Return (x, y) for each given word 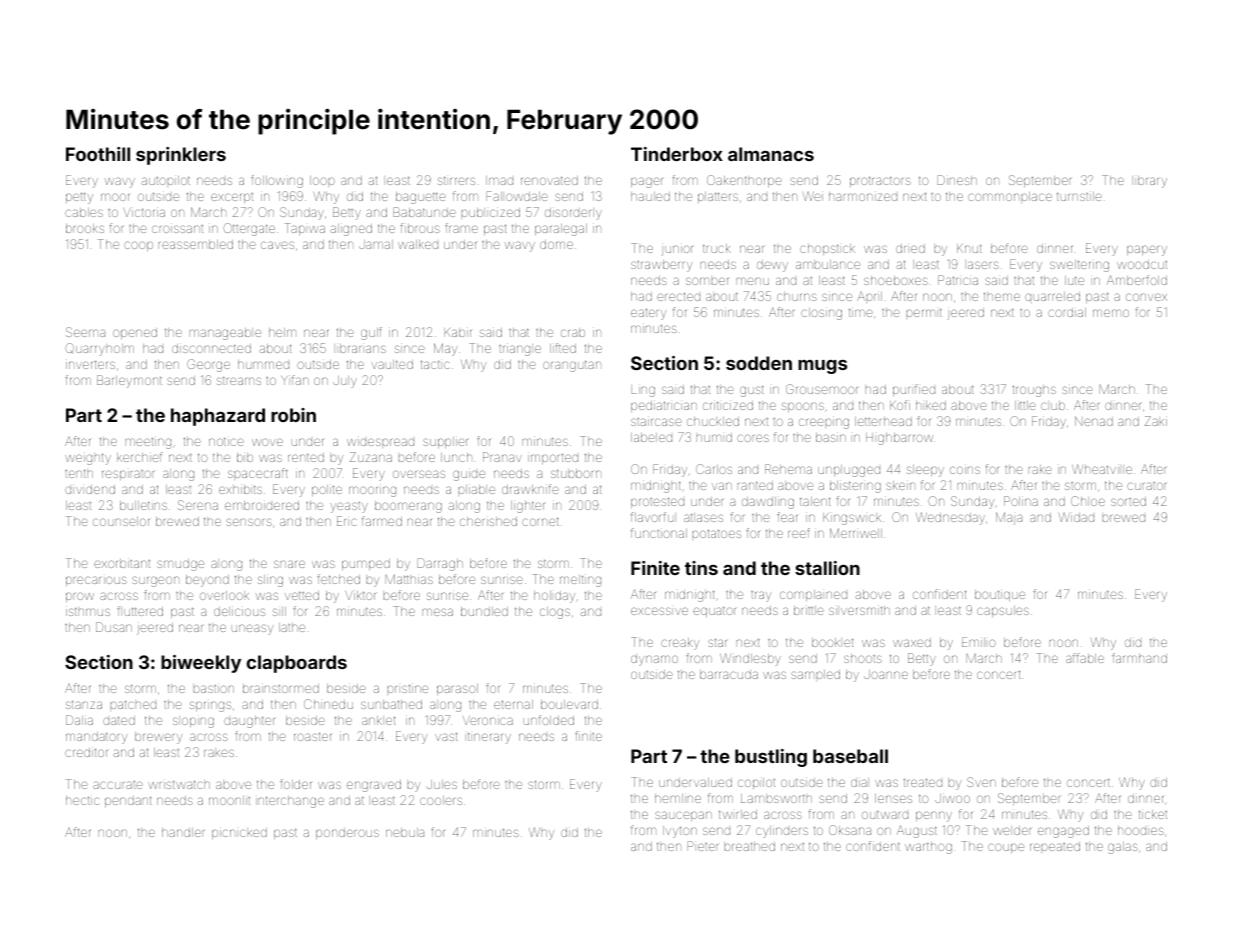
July (345, 382)
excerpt (232, 198)
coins (965, 470)
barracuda (729, 674)
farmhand (1140, 658)
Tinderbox (677, 154)
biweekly (201, 664)
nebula (405, 832)
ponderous (347, 833)
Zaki (1156, 421)
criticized (728, 405)
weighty (88, 459)
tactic (435, 364)
